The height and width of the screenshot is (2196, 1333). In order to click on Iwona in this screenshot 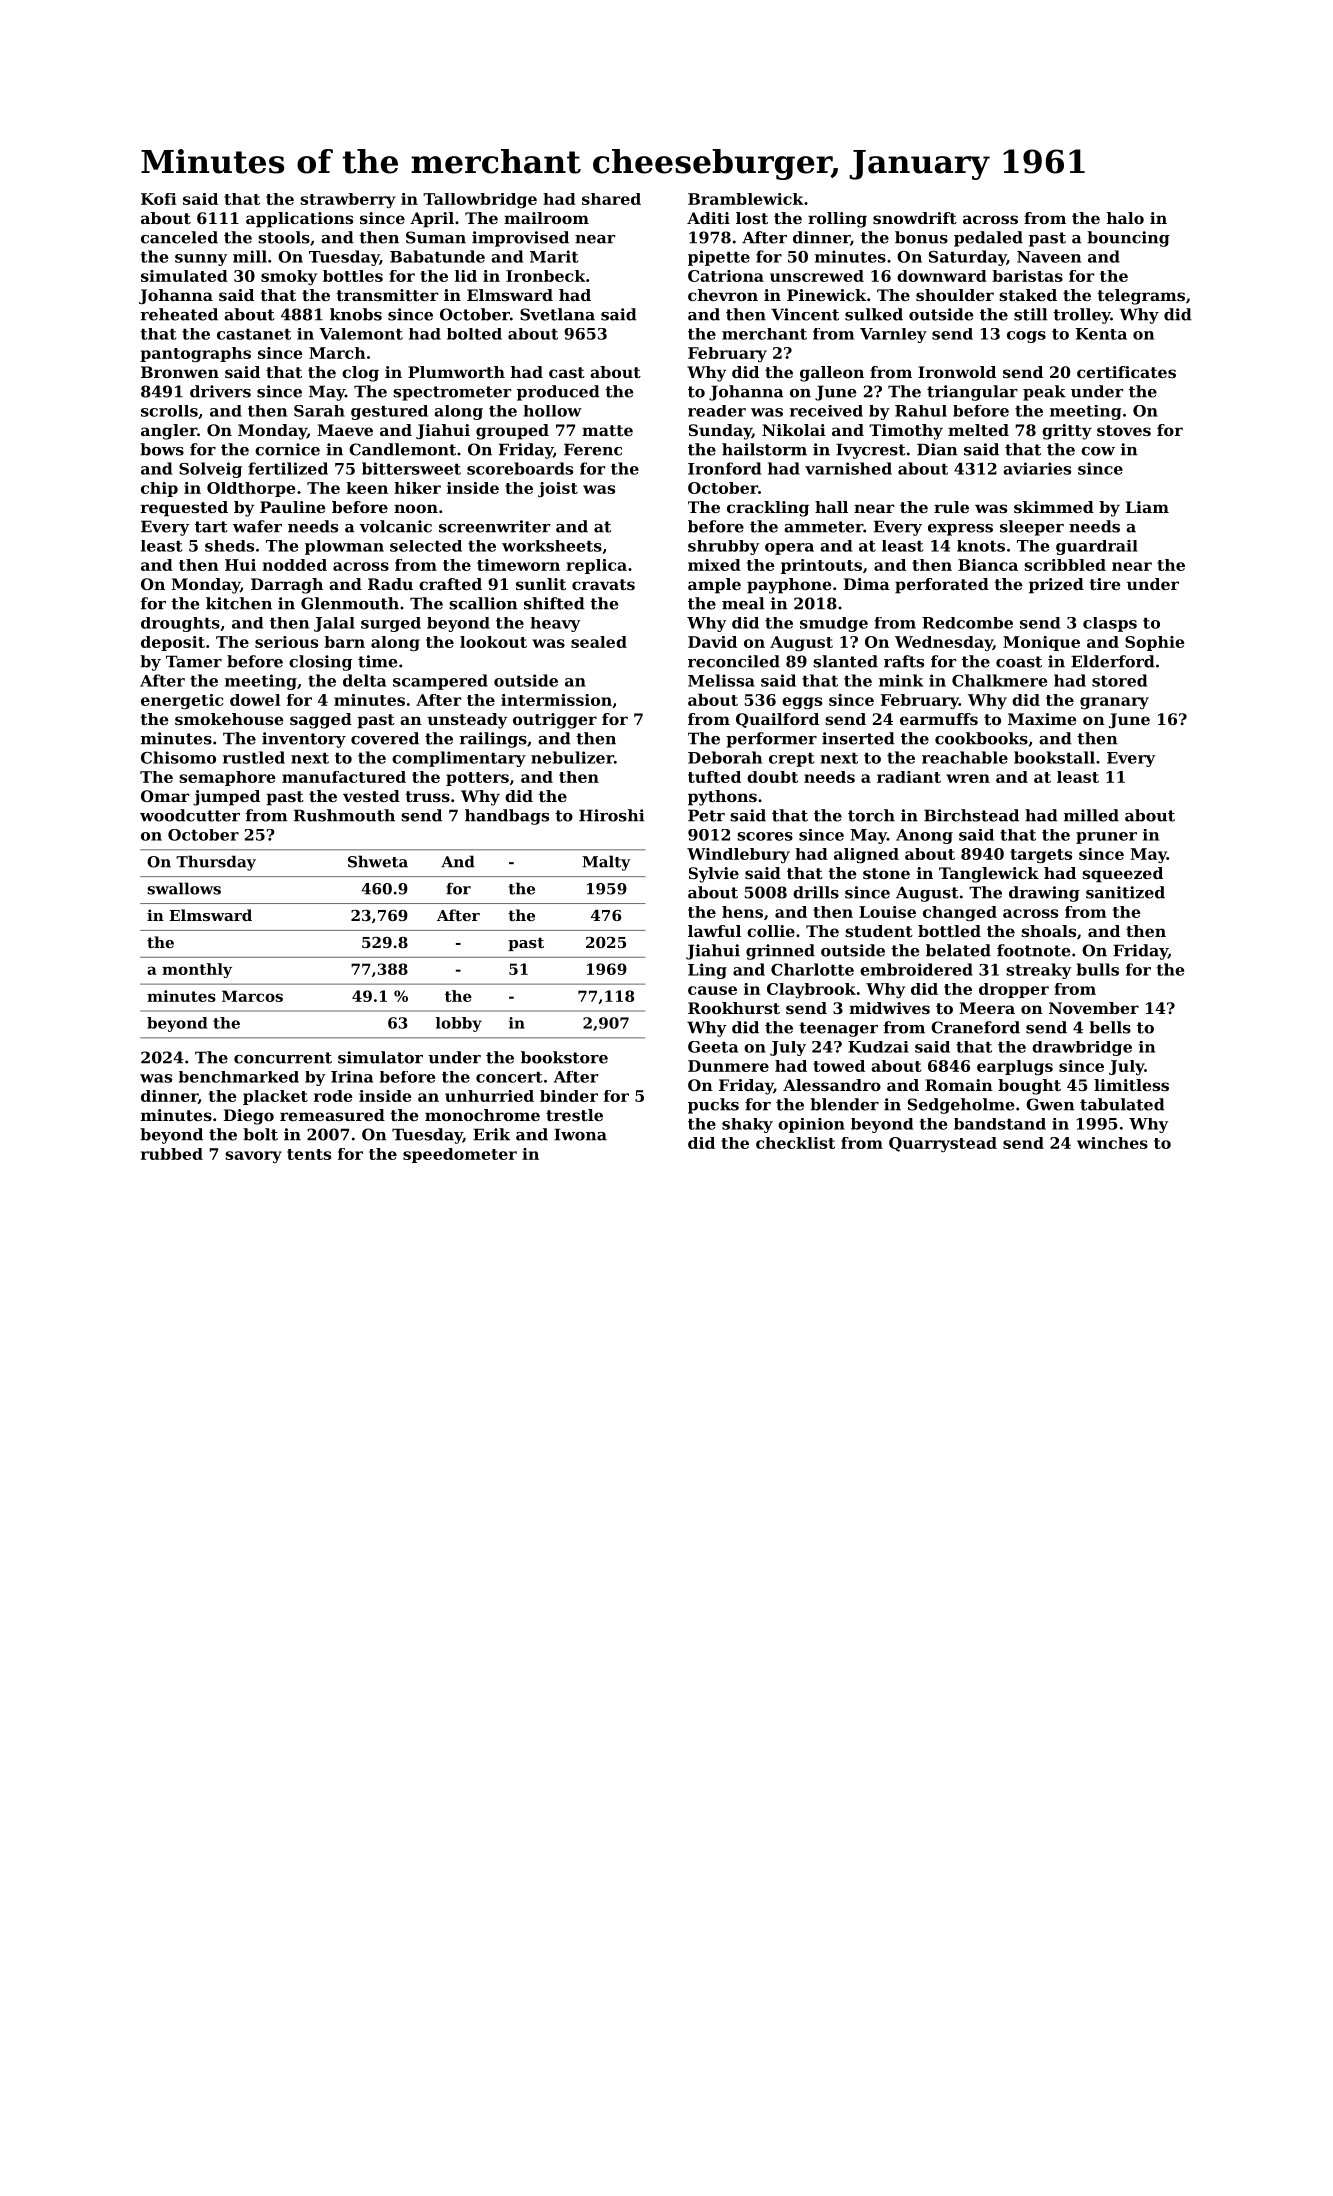, I will do `click(580, 1134)`.
